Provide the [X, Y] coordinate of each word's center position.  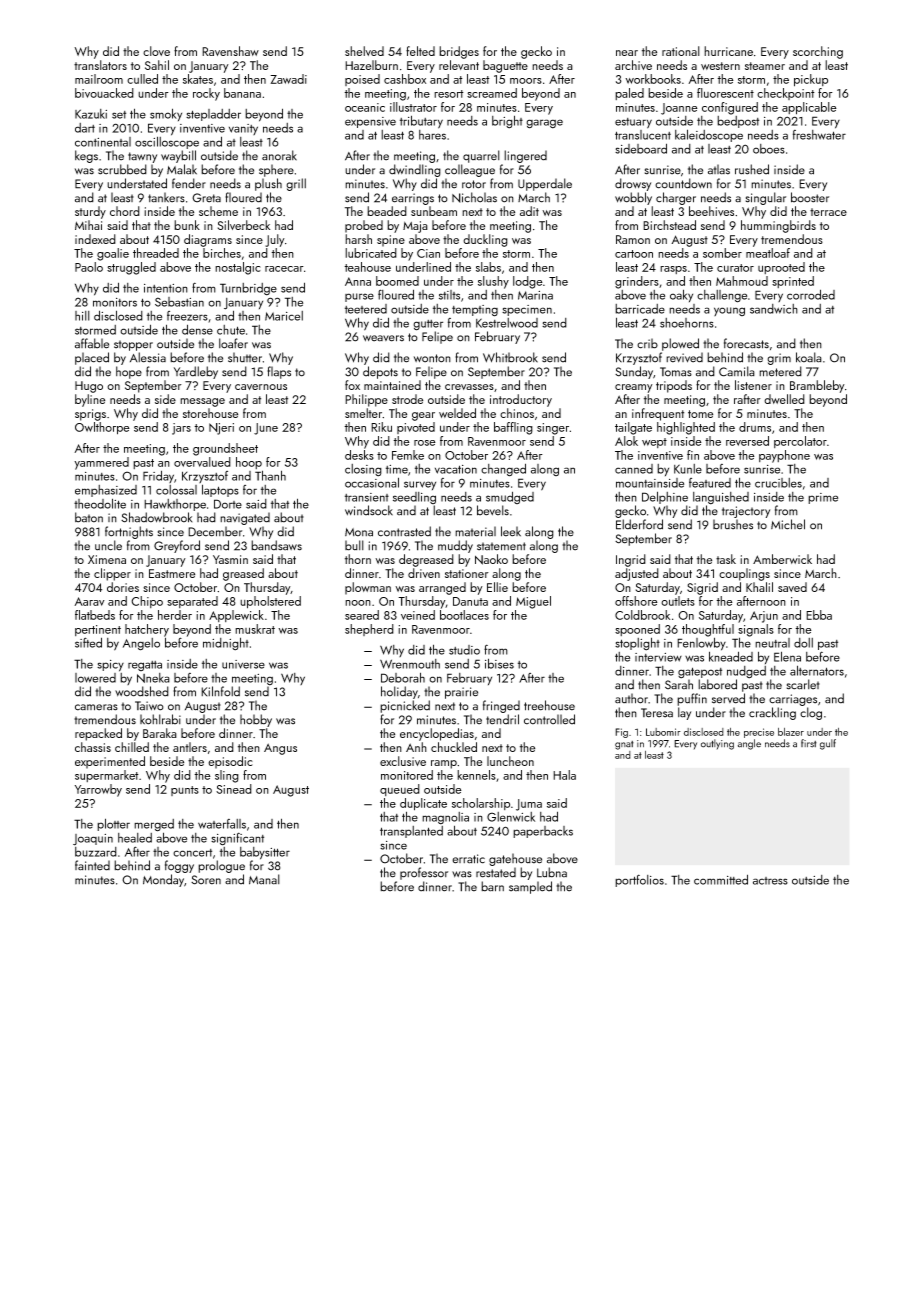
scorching [818, 52]
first [809, 743]
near [627, 53]
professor [424, 873]
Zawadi [288, 79]
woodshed [142, 691]
